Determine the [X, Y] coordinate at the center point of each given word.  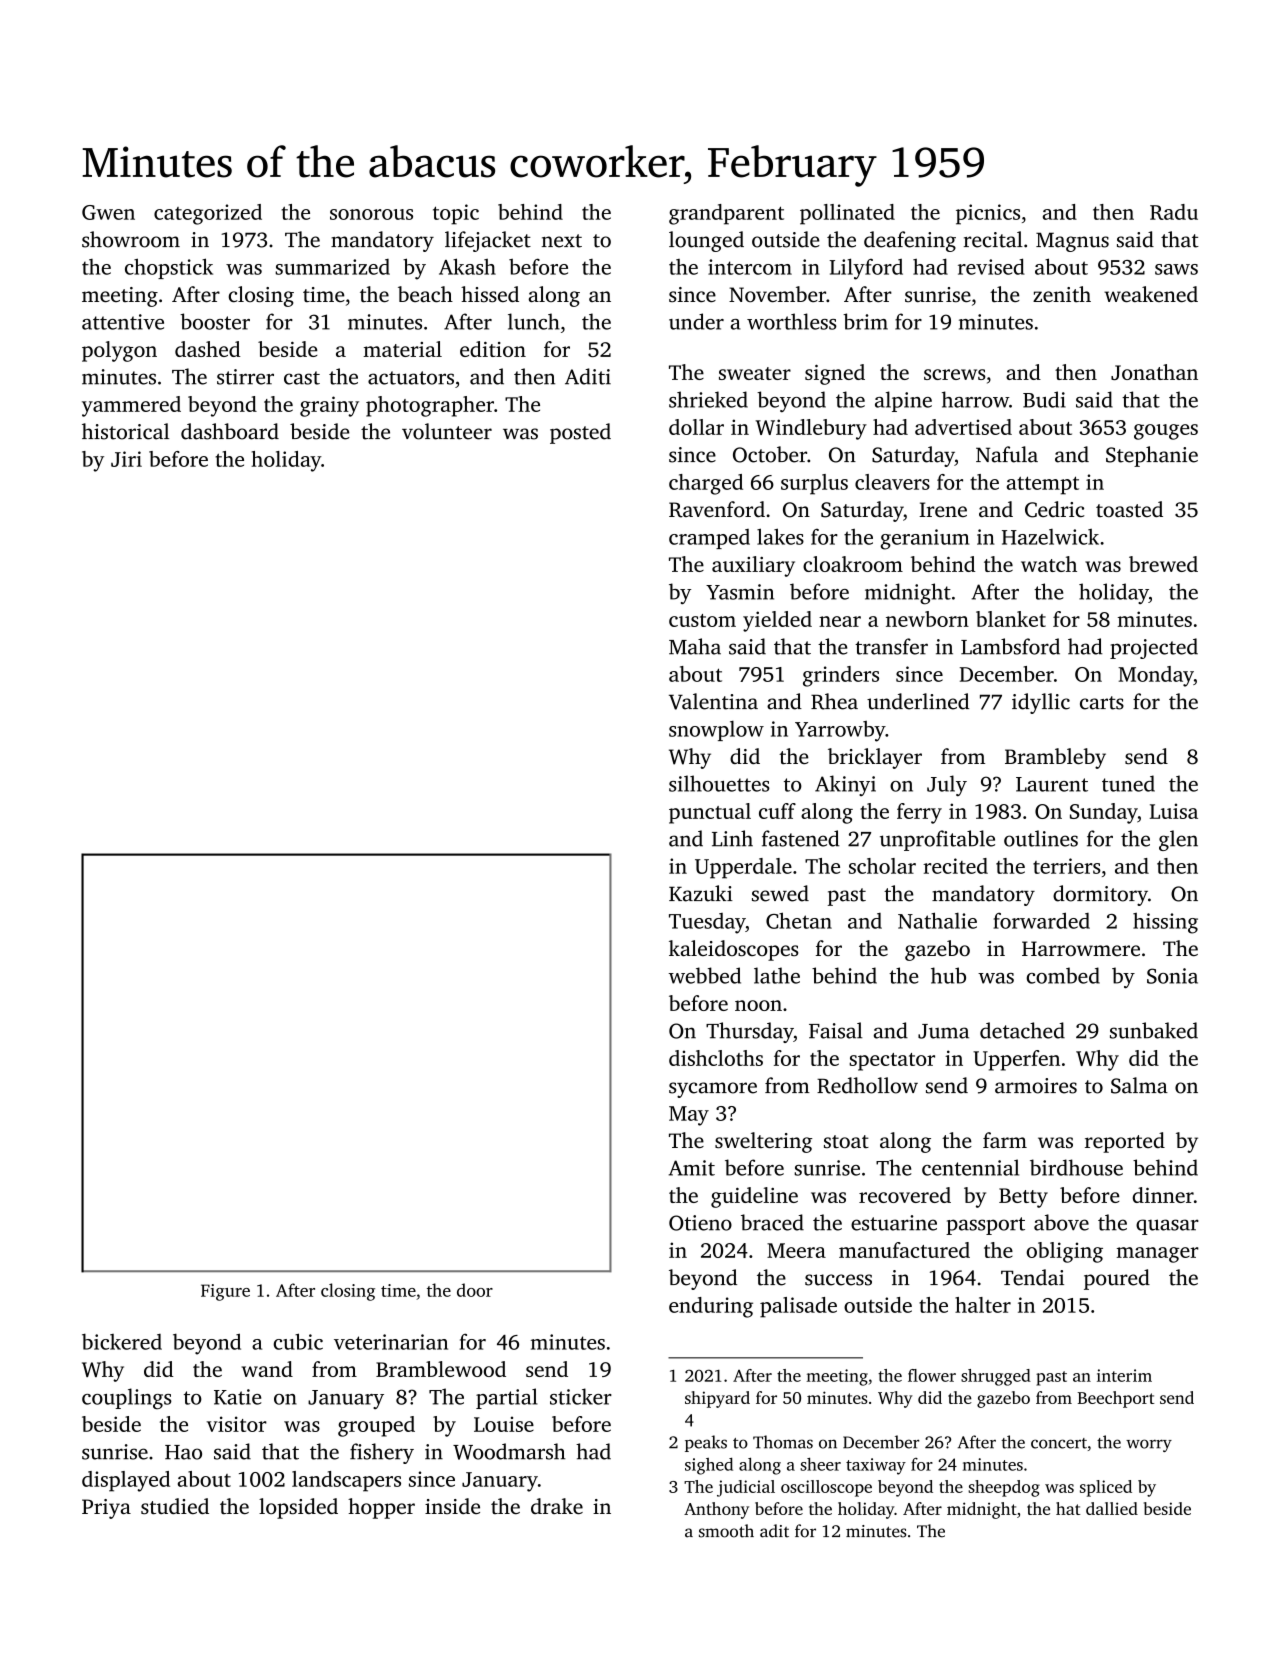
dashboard [230, 431]
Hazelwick [1050, 537]
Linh [732, 838]
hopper [381, 1508]
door [475, 1290]
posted [580, 433]
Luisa [1174, 811]
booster [215, 321]
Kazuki [701, 893]
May [689, 1116]
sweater [755, 373]
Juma [943, 1031]
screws [955, 374]
